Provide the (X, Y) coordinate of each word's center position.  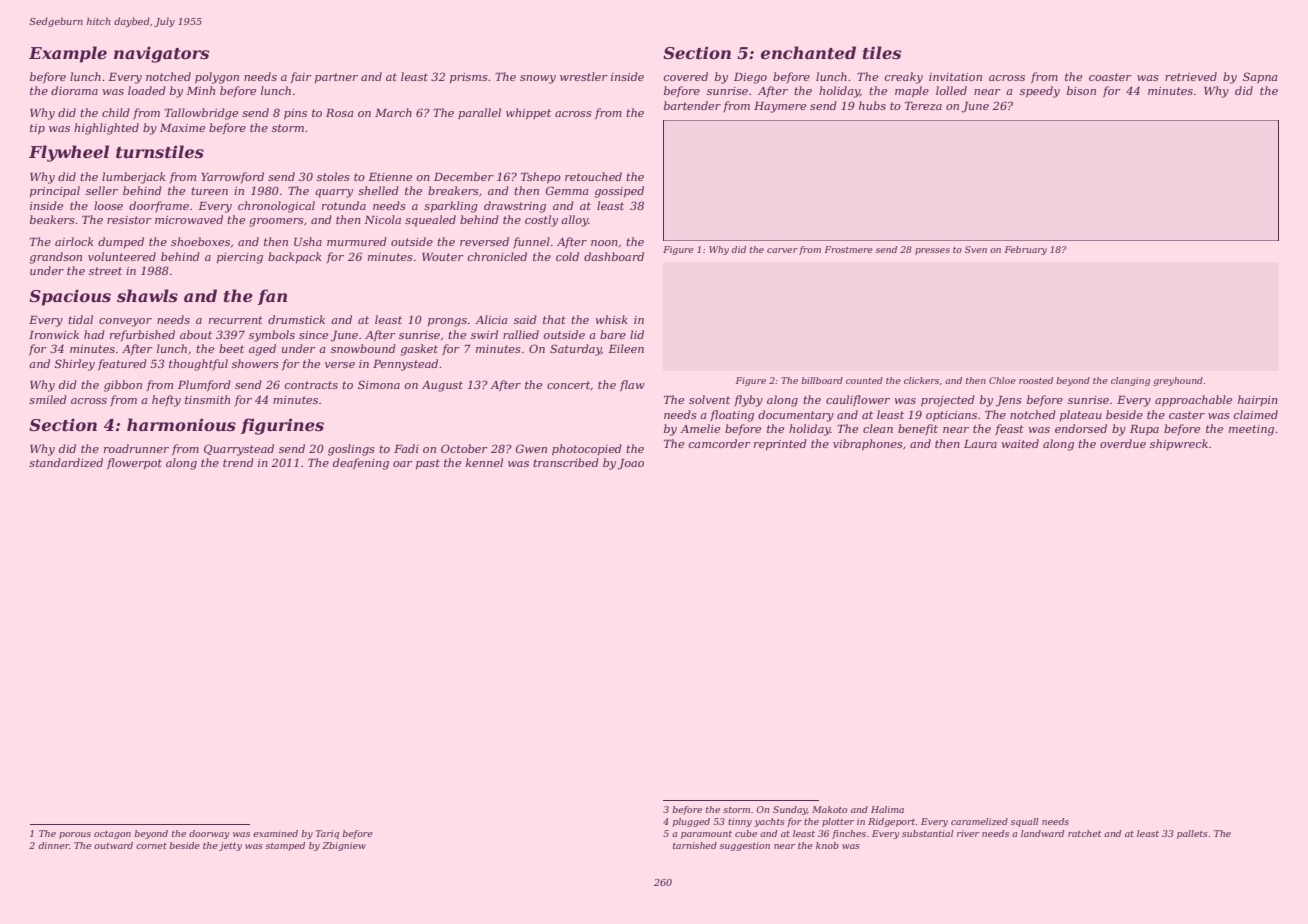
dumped (121, 243)
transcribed (566, 462)
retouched (593, 176)
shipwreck (1179, 445)
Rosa (340, 113)
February (1026, 250)
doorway (209, 834)
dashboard (614, 256)
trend (238, 462)
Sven (976, 249)
